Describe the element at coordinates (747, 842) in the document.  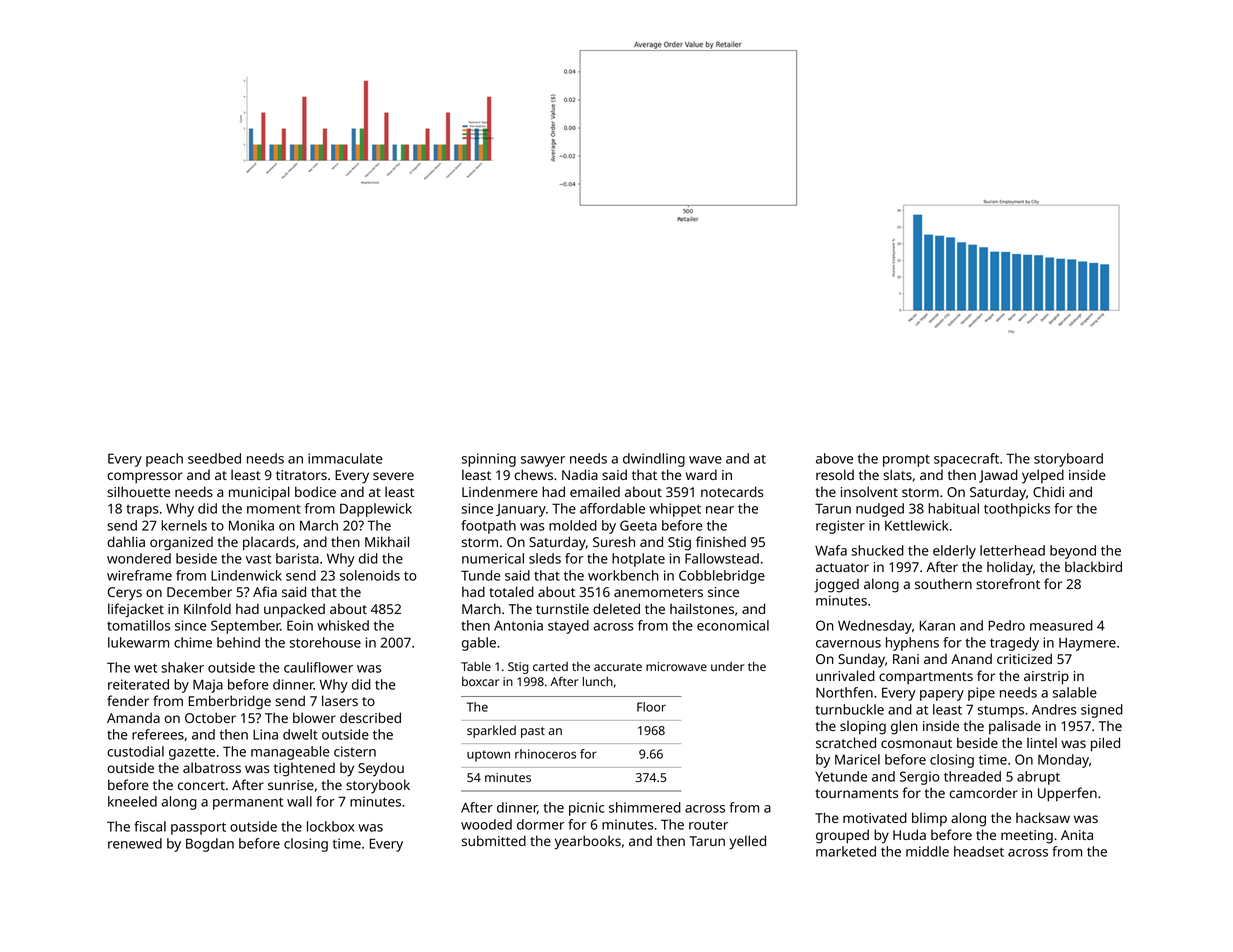
I see `yelled` at that location.
